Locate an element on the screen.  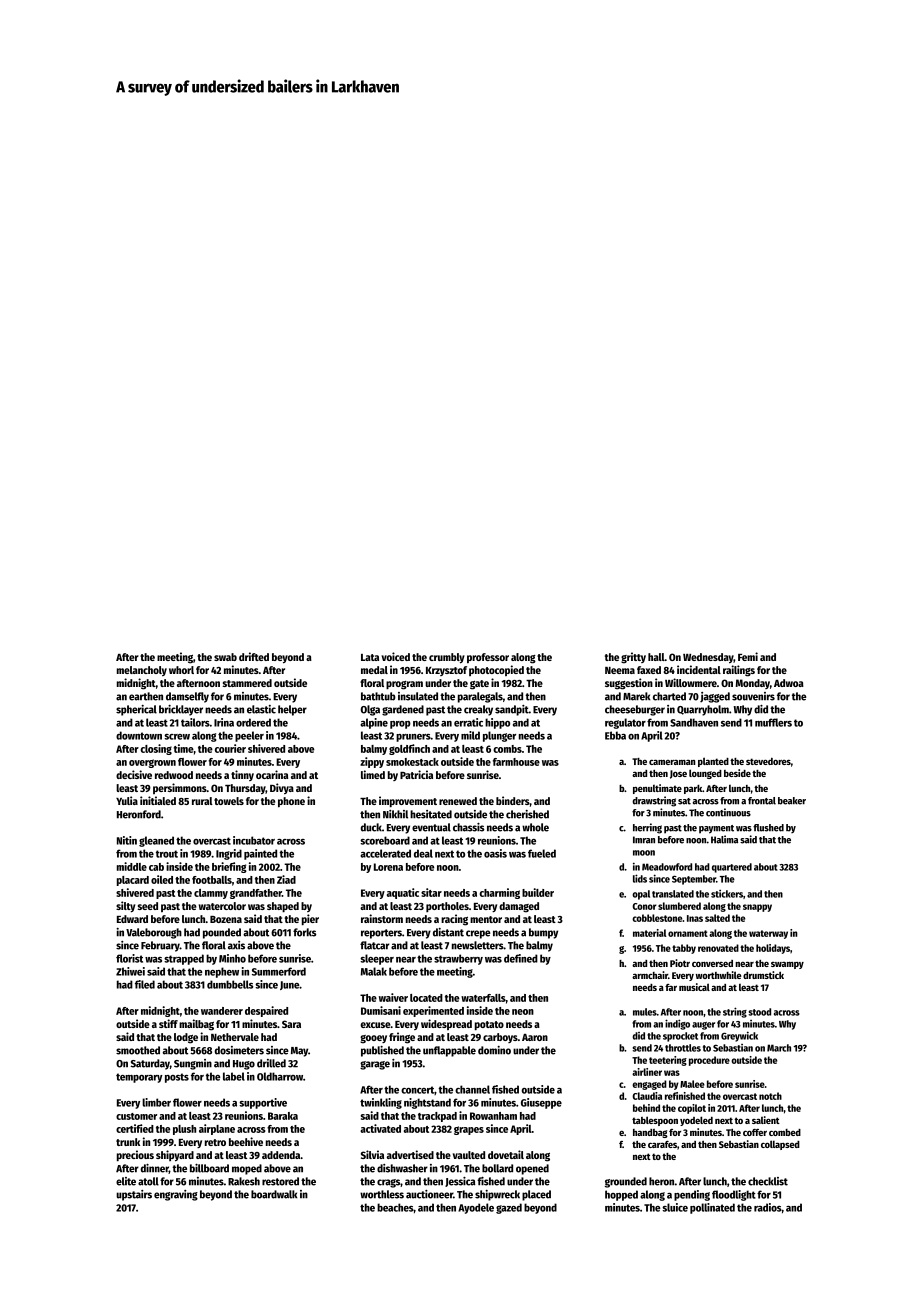
downtown is located at coordinates (139, 735).
